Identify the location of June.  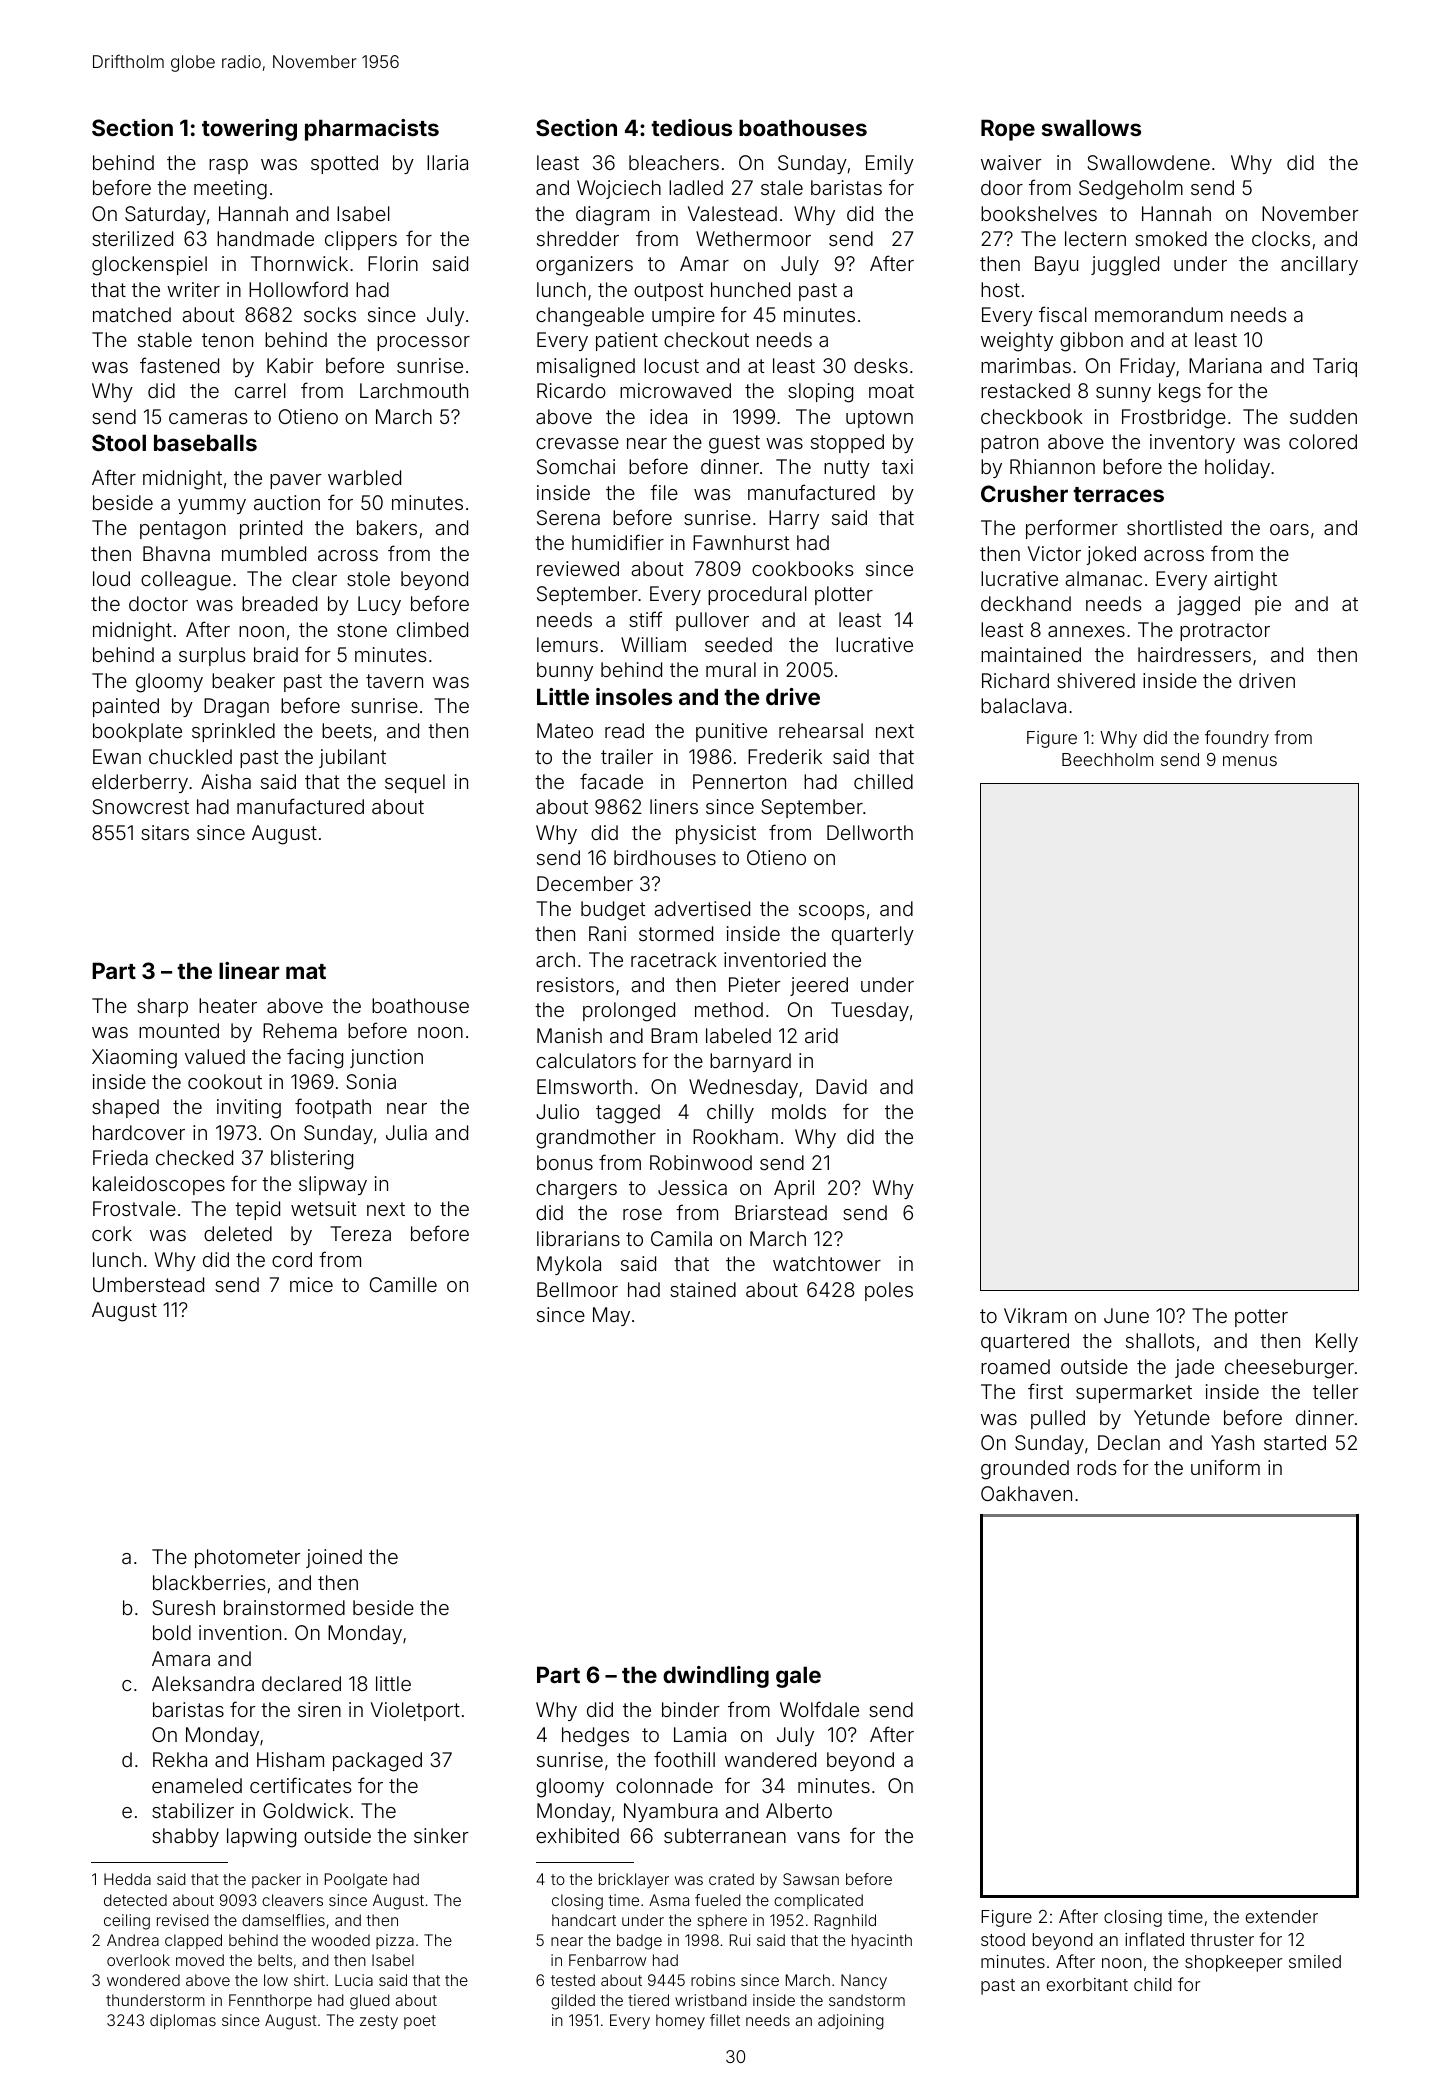
(1126, 1315).
